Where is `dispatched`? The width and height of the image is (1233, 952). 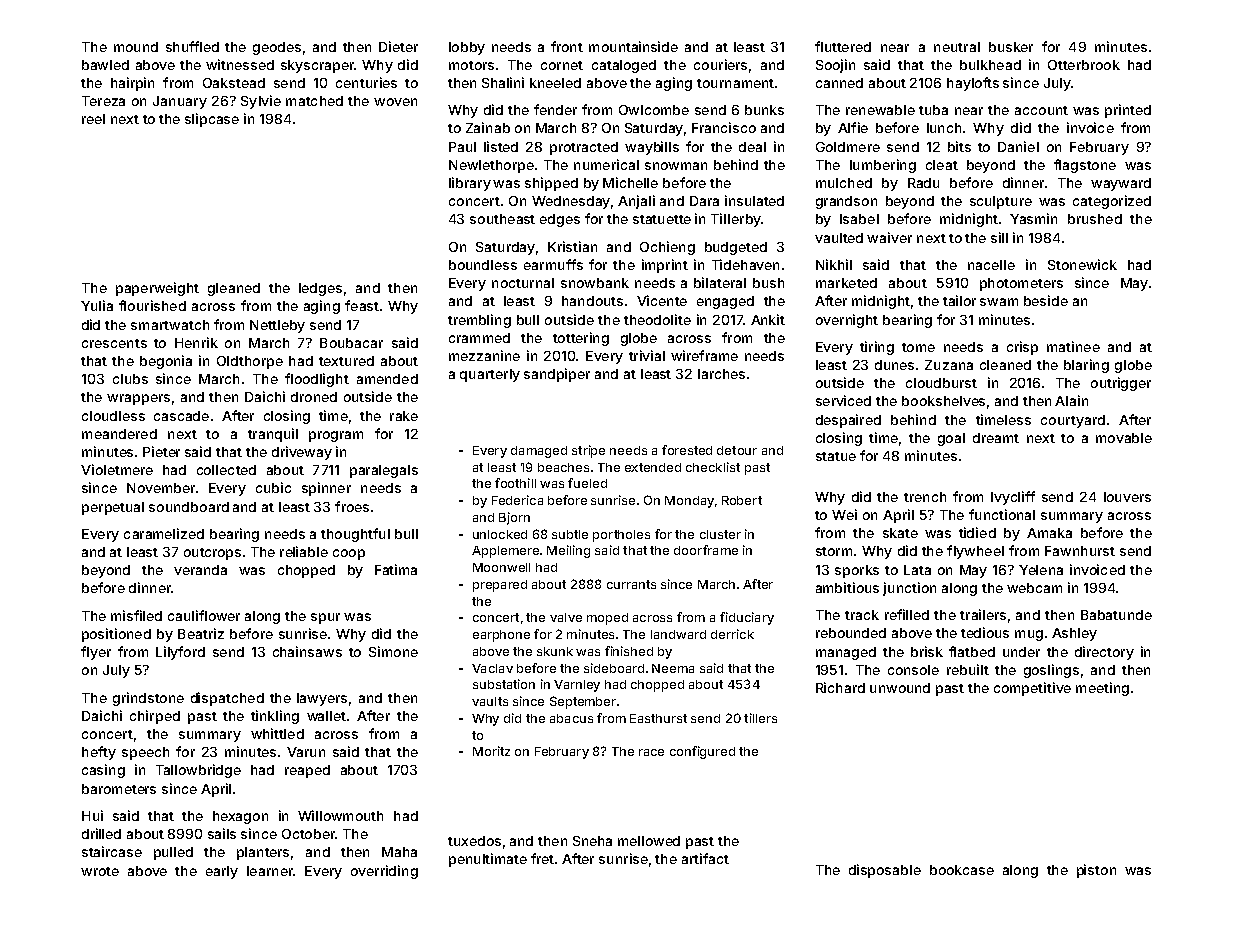
dispatched is located at coordinates (227, 699).
